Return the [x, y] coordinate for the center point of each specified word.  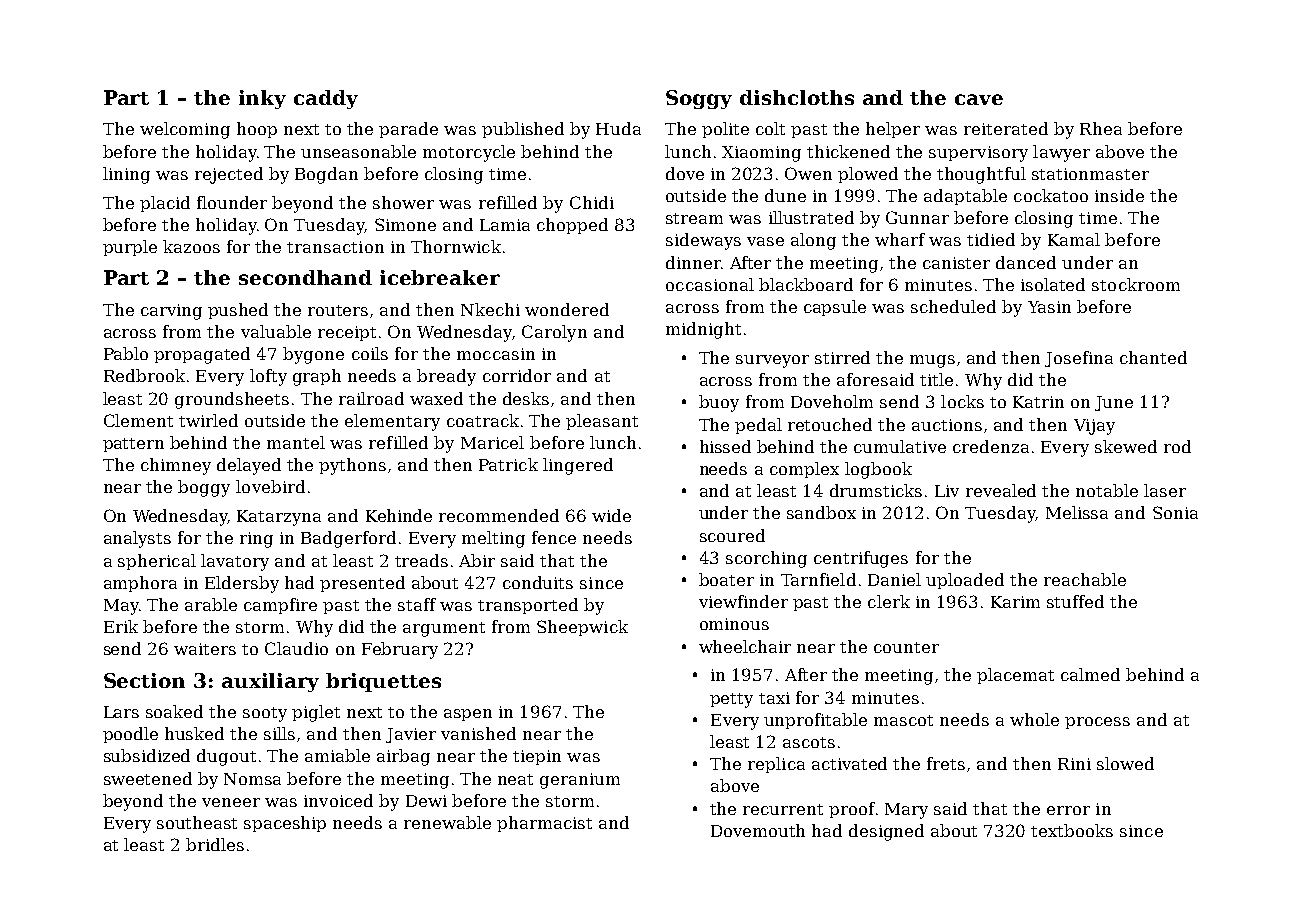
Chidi [592, 202]
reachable [1085, 579]
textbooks [1072, 830]
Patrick [508, 464]
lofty [268, 377]
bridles [215, 844]
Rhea [1101, 128]
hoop [257, 130]
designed [886, 832]
